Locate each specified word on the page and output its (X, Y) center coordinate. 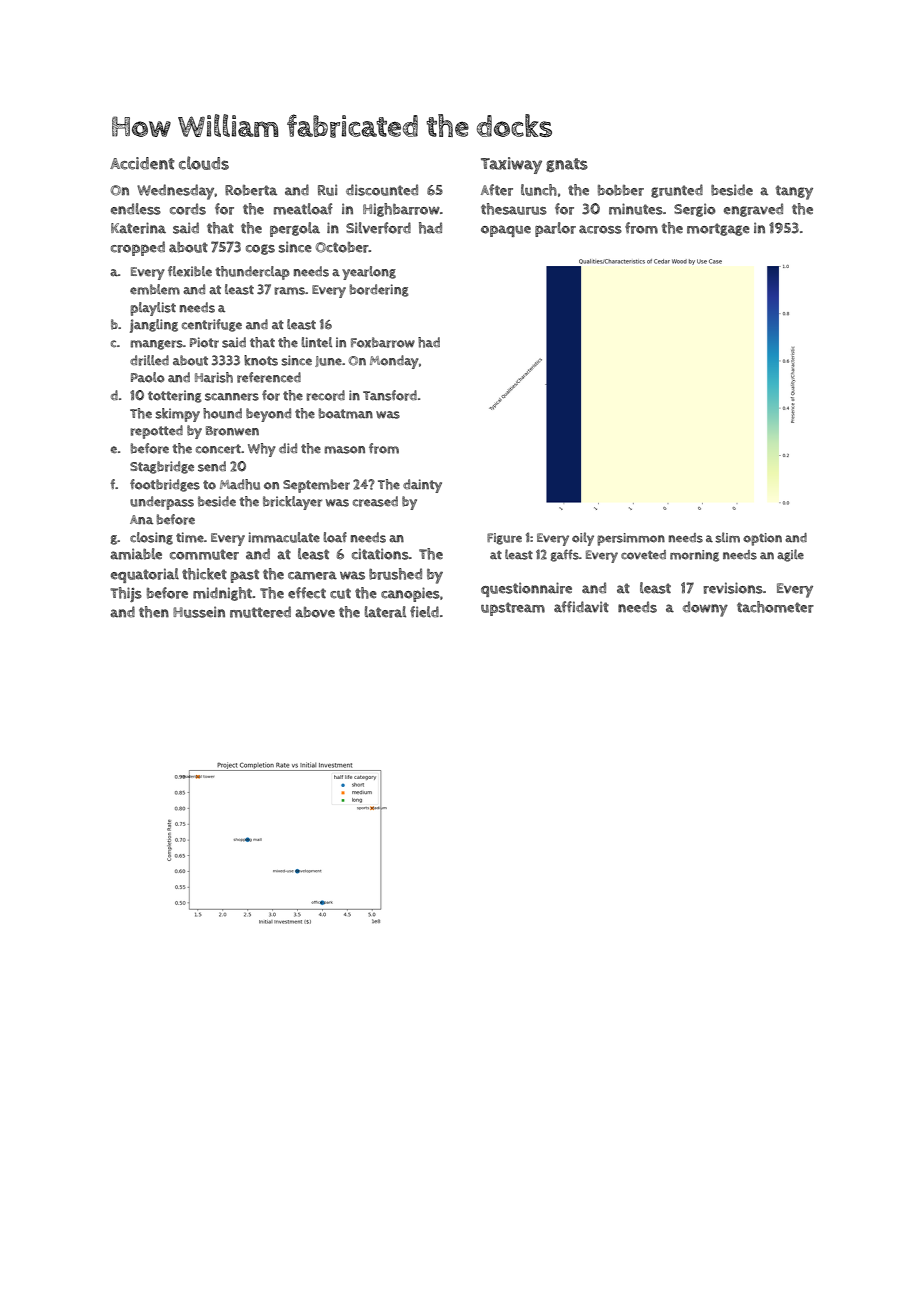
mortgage (718, 229)
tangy (794, 192)
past (245, 576)
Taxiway (511, 165)
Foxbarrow (383, 342)
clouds (204, 163)
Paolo (148, 377)
